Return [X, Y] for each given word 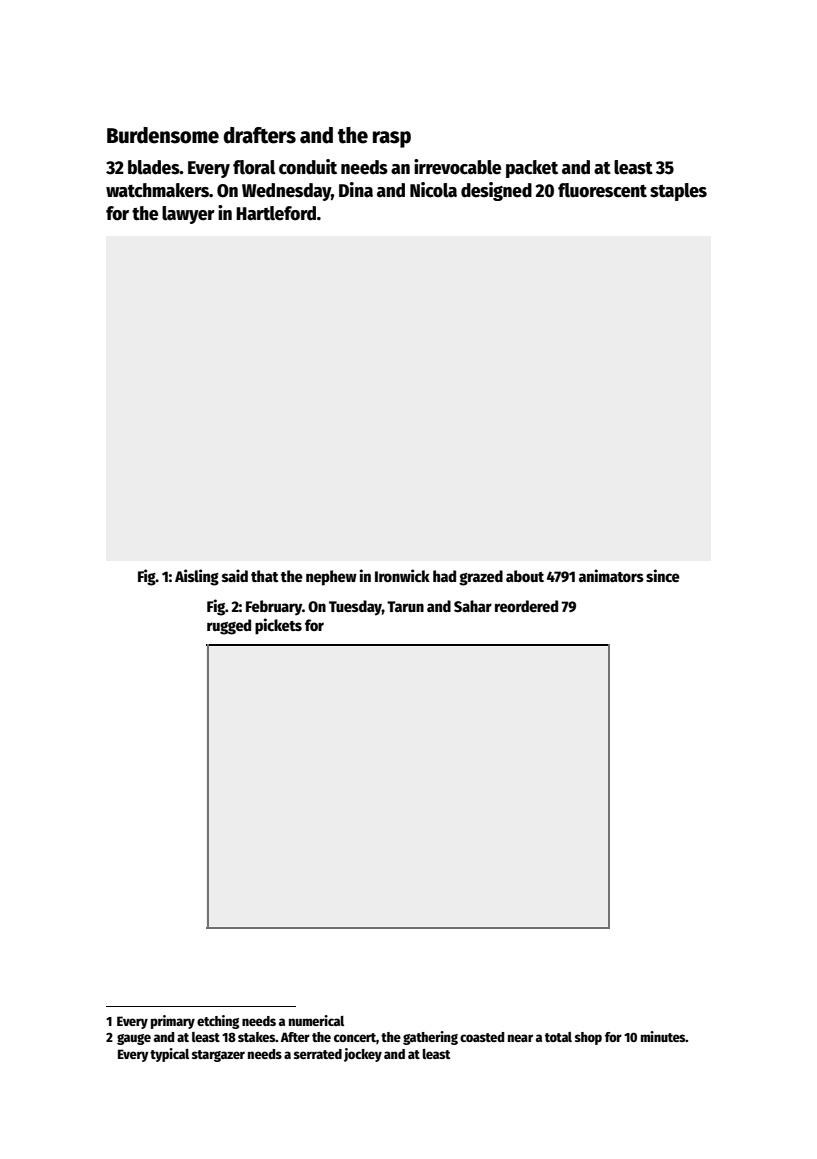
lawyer [188, 215]
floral [254, 167]
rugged [229, 627]
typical [169, 1055]
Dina [356, 190]
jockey [363, 1055]
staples [678, 192]
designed [496, 191]
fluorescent [602, 190]
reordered [526, 606]
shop [588, 1038]
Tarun [405, 606]
